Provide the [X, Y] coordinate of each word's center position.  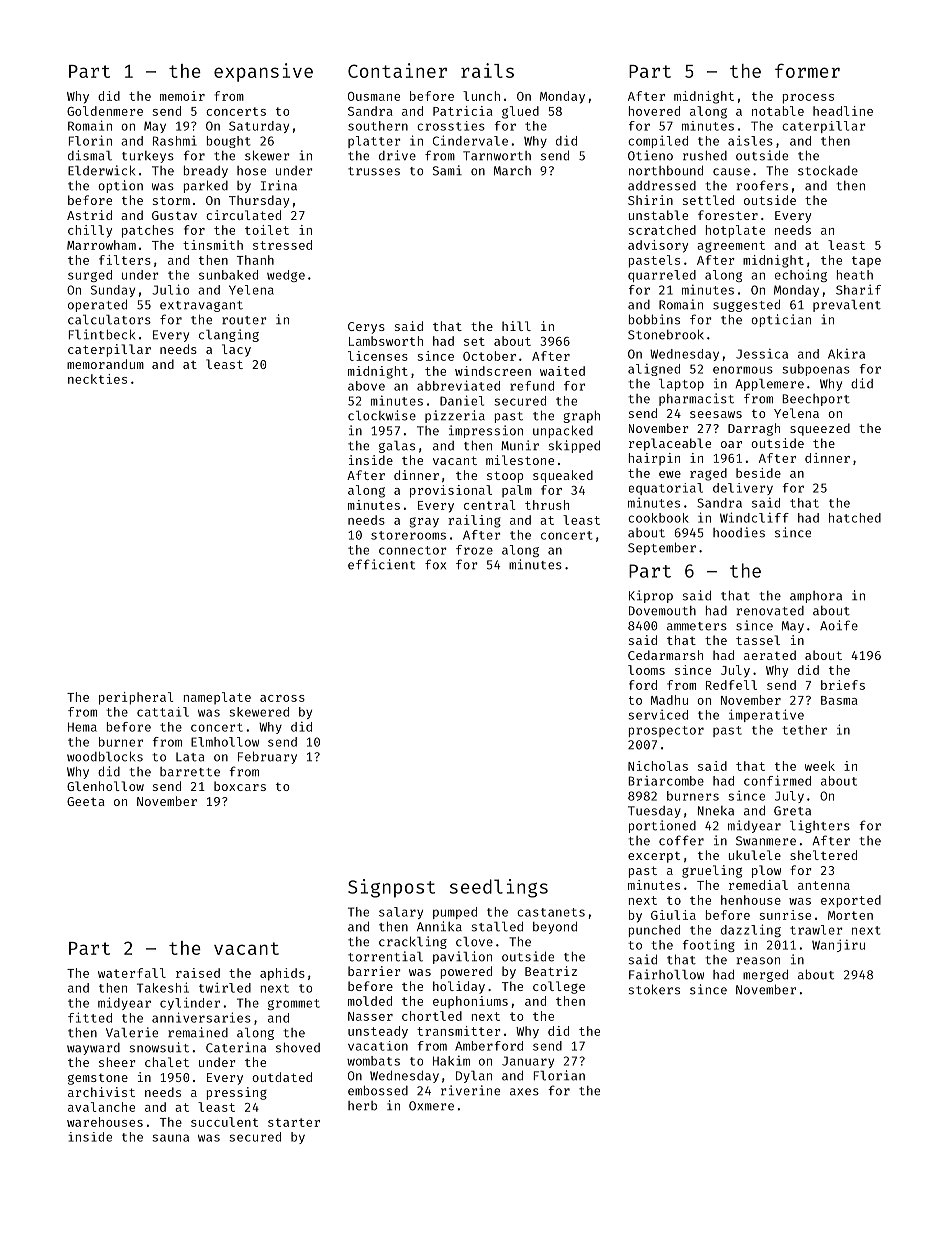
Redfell [731, 685]
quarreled [662, 276]
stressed [282, 245]
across [282, 698]
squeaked [563, 476]
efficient [381, 564]
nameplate [217, 698]
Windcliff [754, 517]
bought [228, 142]
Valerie [132, 1032]
